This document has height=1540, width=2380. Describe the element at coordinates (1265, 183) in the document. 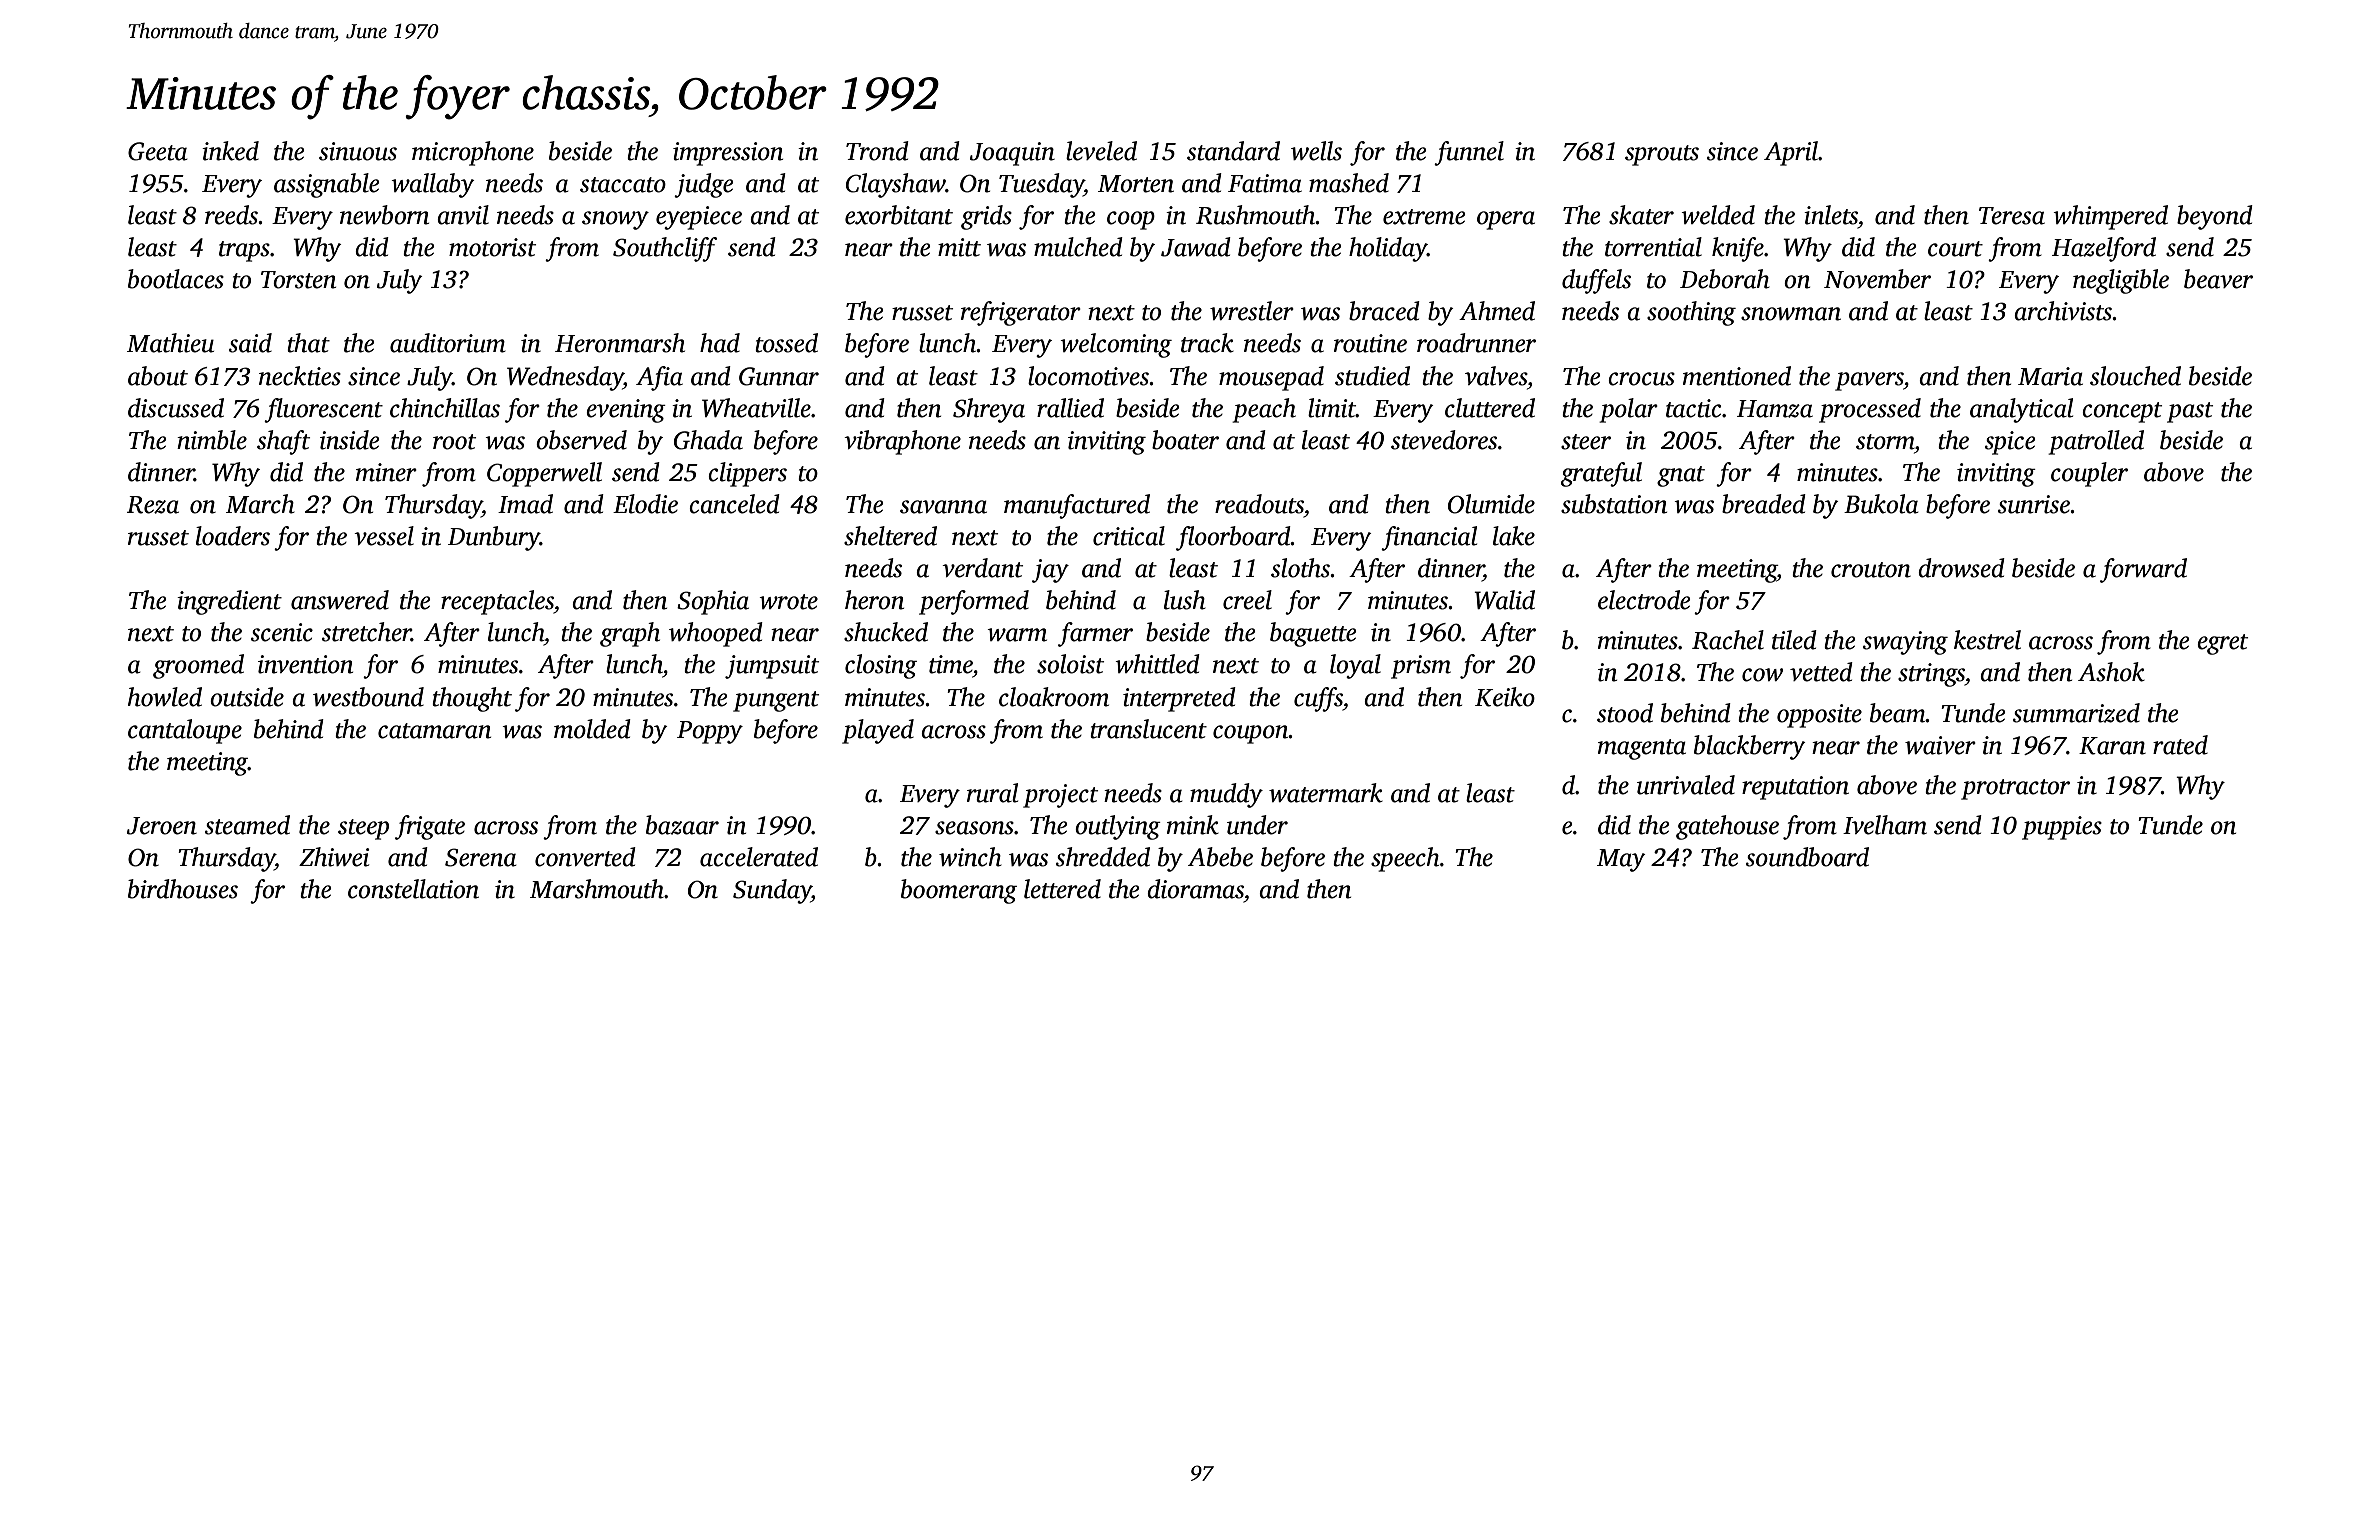

I see `Fatima` at that location.
